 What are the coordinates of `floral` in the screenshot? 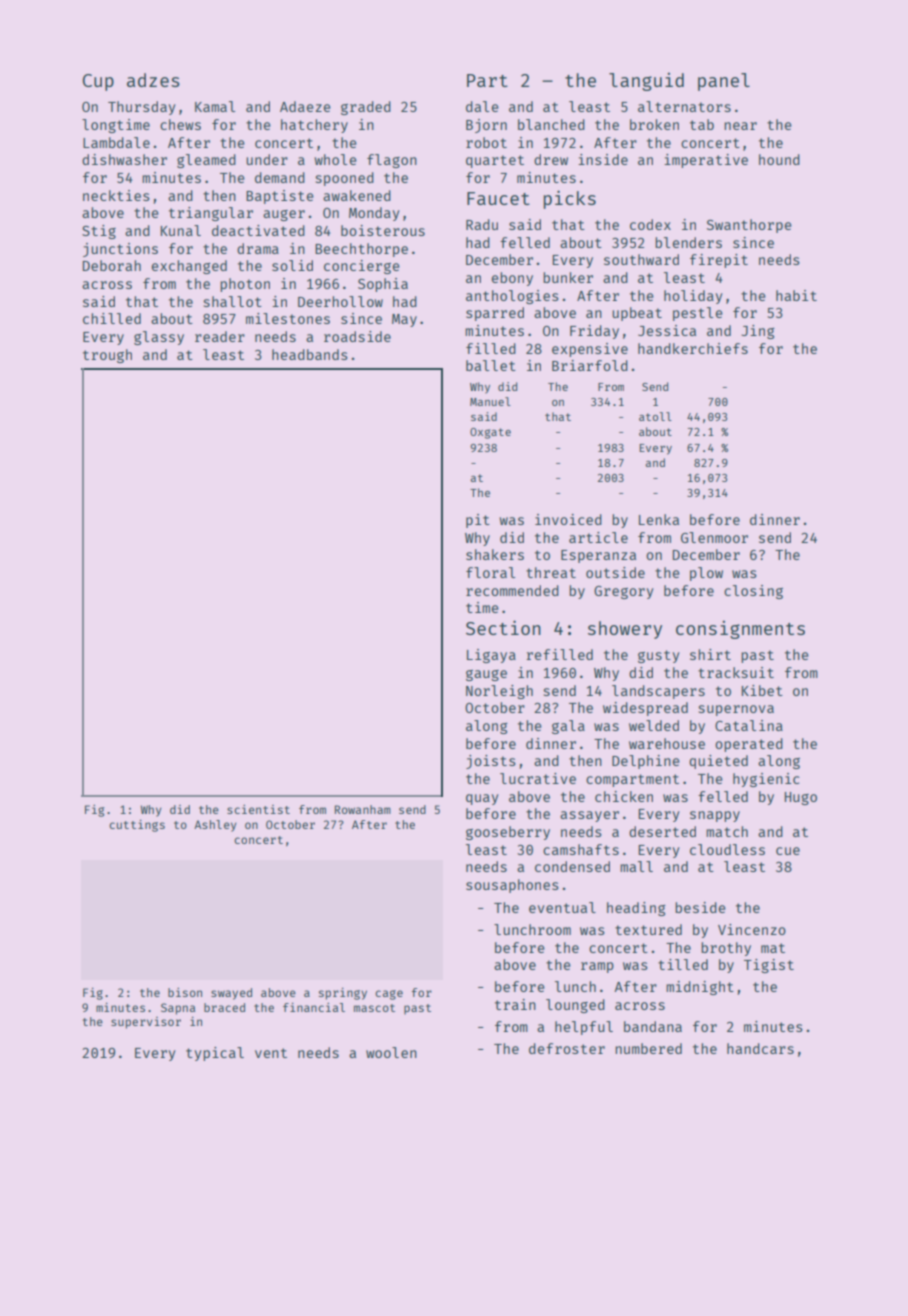 It's located at (490, 572).
